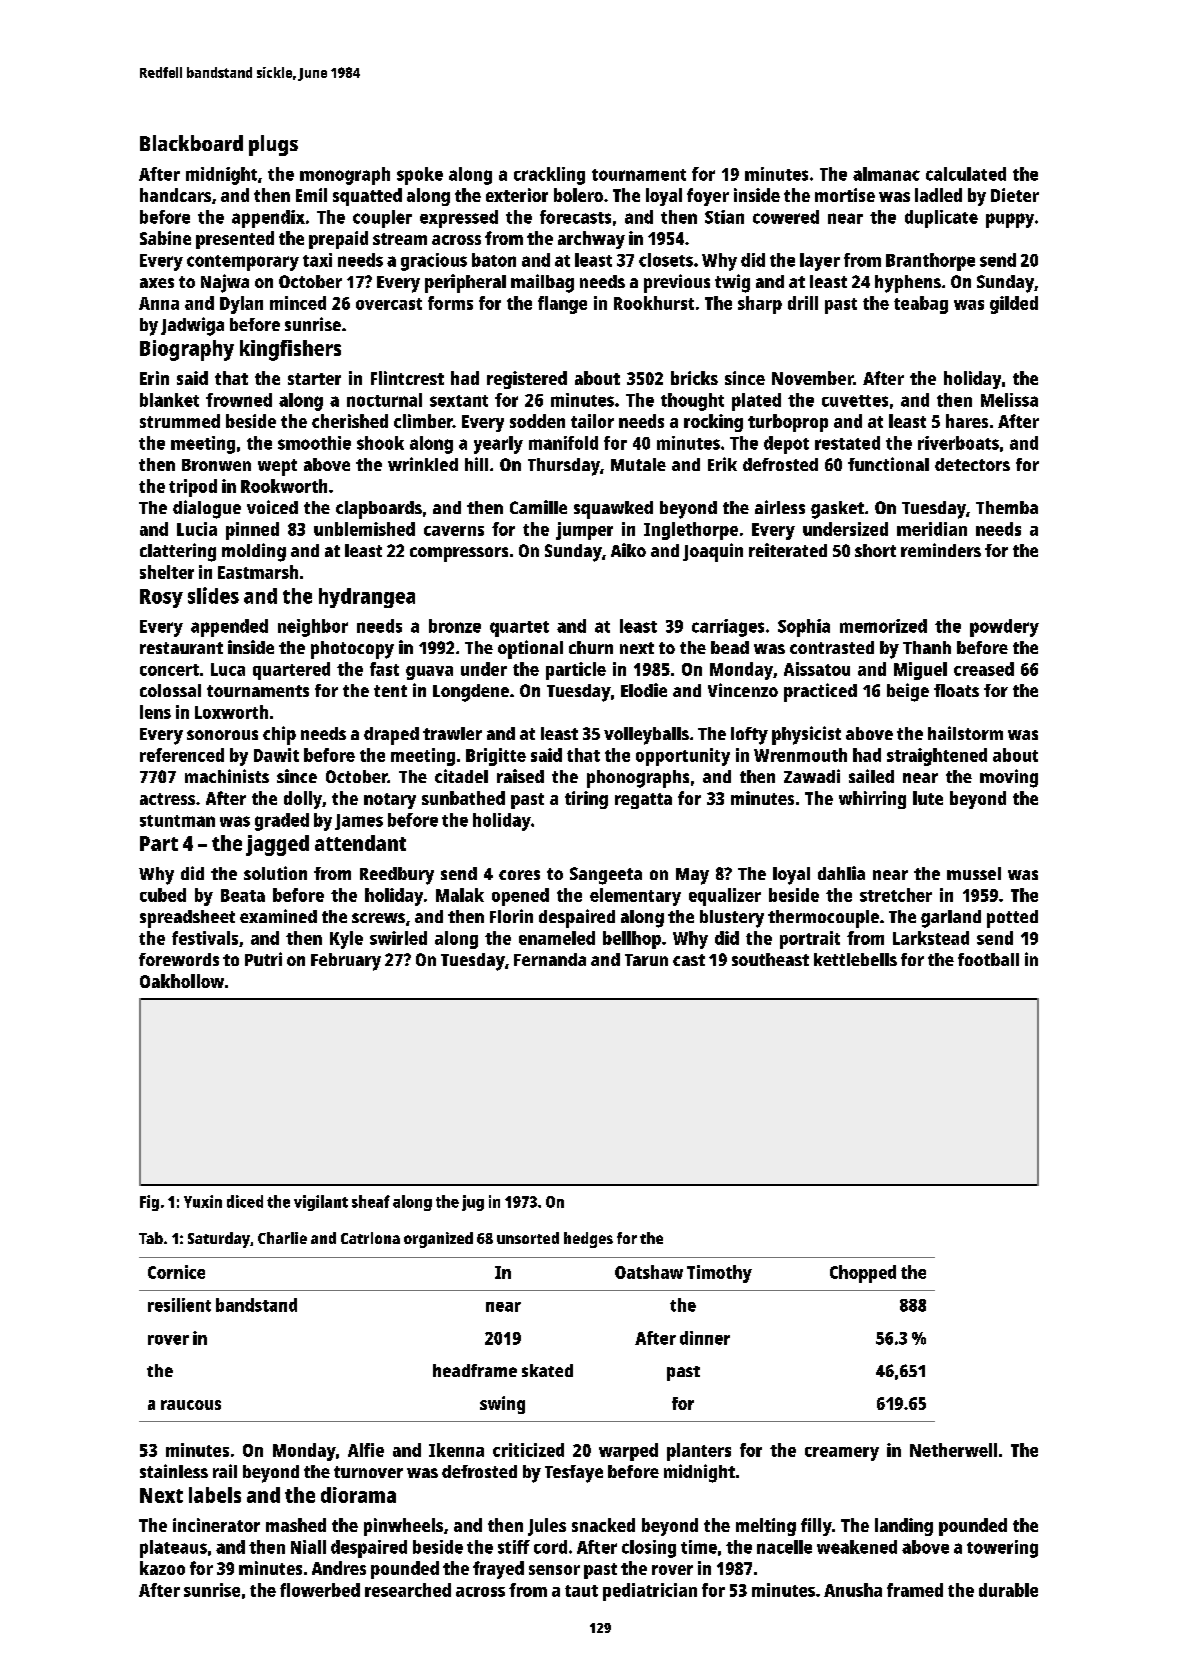 The height and width of the screenshot is (1665, 1178). Describe the element at coordinates (1008, 1590) in the screenshot. I see `durable` at that location.
